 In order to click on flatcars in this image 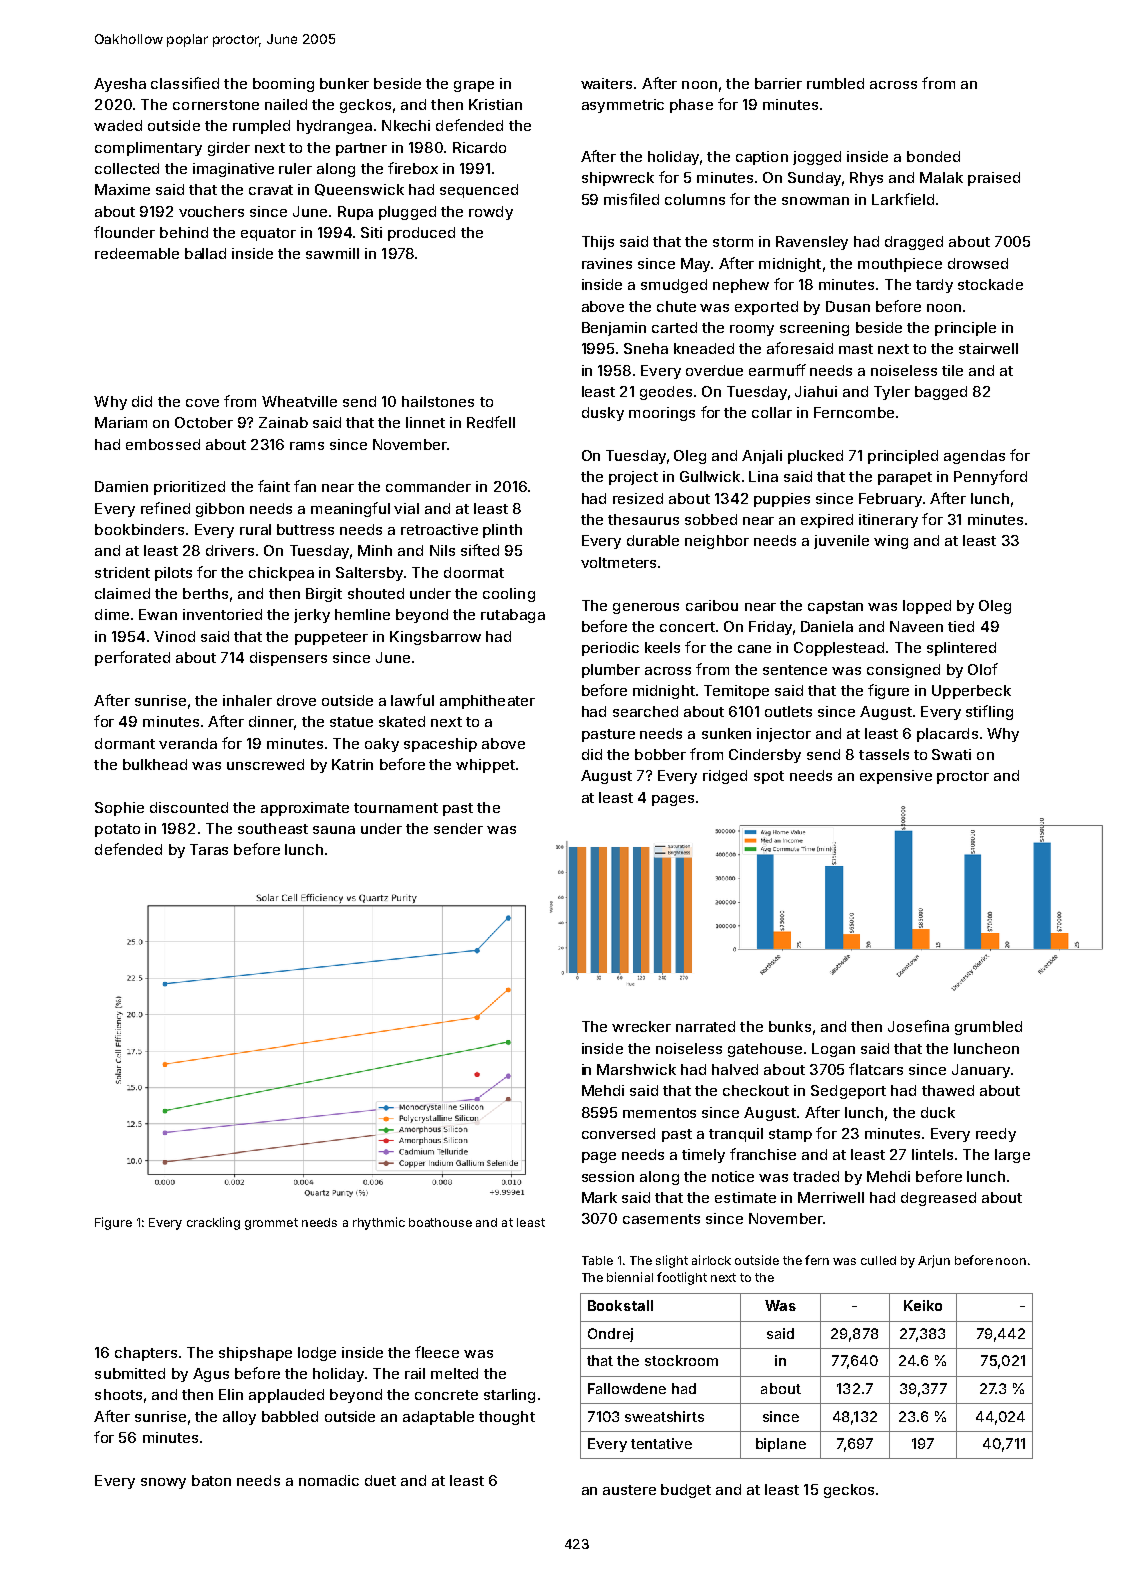, I will do `click(876, 1069)`.
